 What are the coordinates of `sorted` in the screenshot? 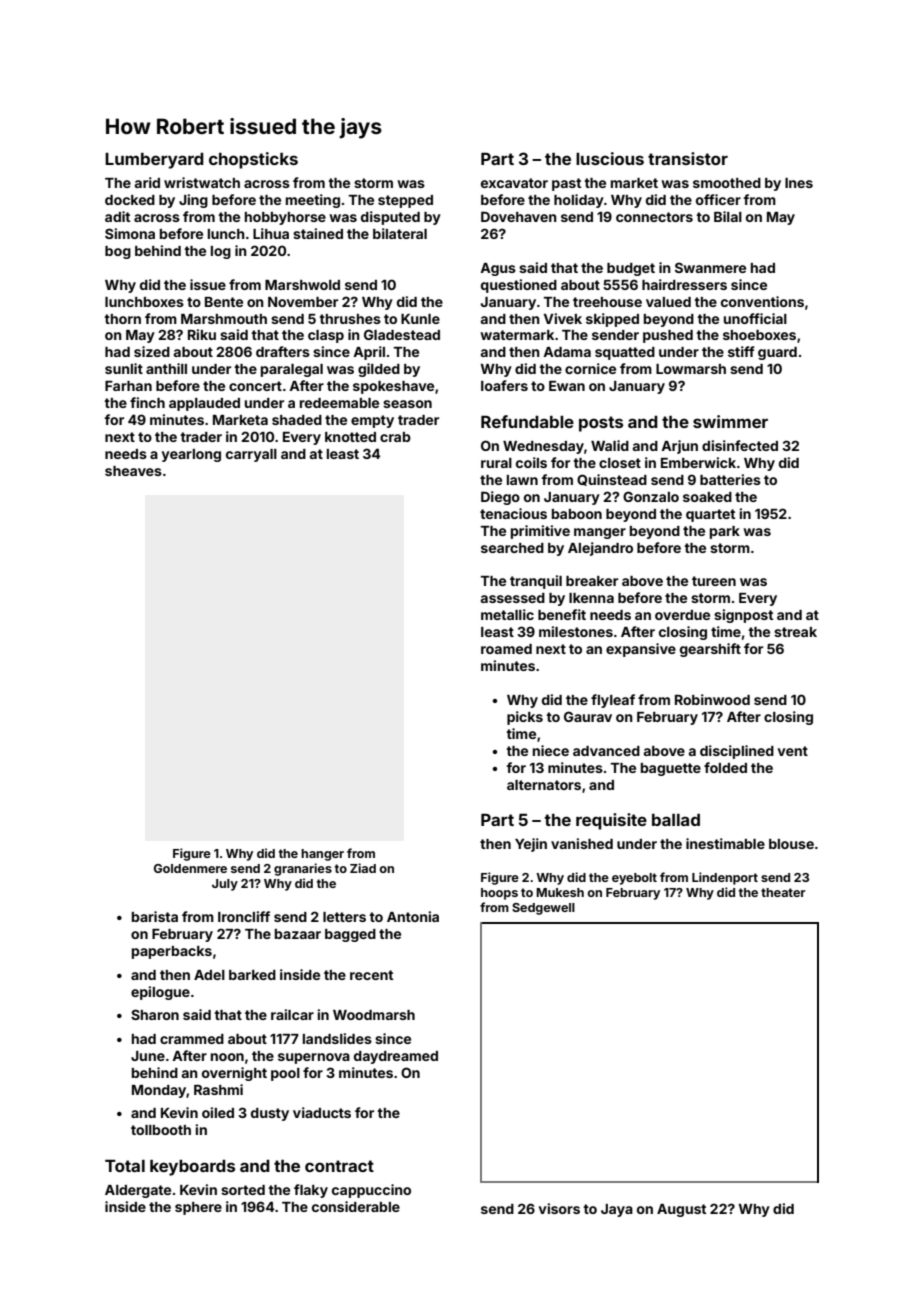 It's located at (243, 1190).
